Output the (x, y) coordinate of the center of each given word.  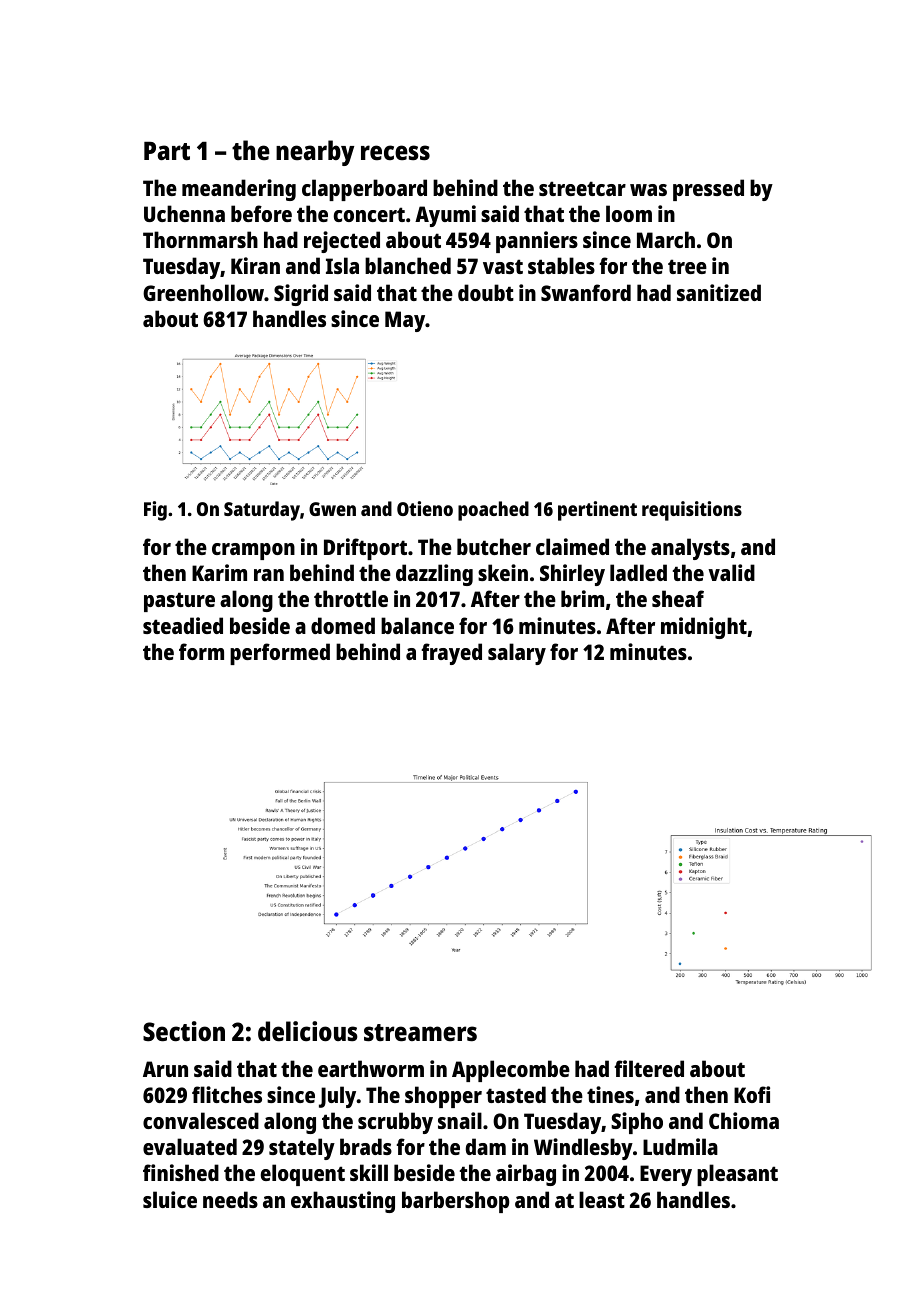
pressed (708, 190)
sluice (170, 1199)
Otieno (425, 508)
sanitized (719, 292)
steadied (183, 625)
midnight (704, 628)
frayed (451, 654)
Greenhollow (203, 292)
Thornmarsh (200, 239)
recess (395, 152)
